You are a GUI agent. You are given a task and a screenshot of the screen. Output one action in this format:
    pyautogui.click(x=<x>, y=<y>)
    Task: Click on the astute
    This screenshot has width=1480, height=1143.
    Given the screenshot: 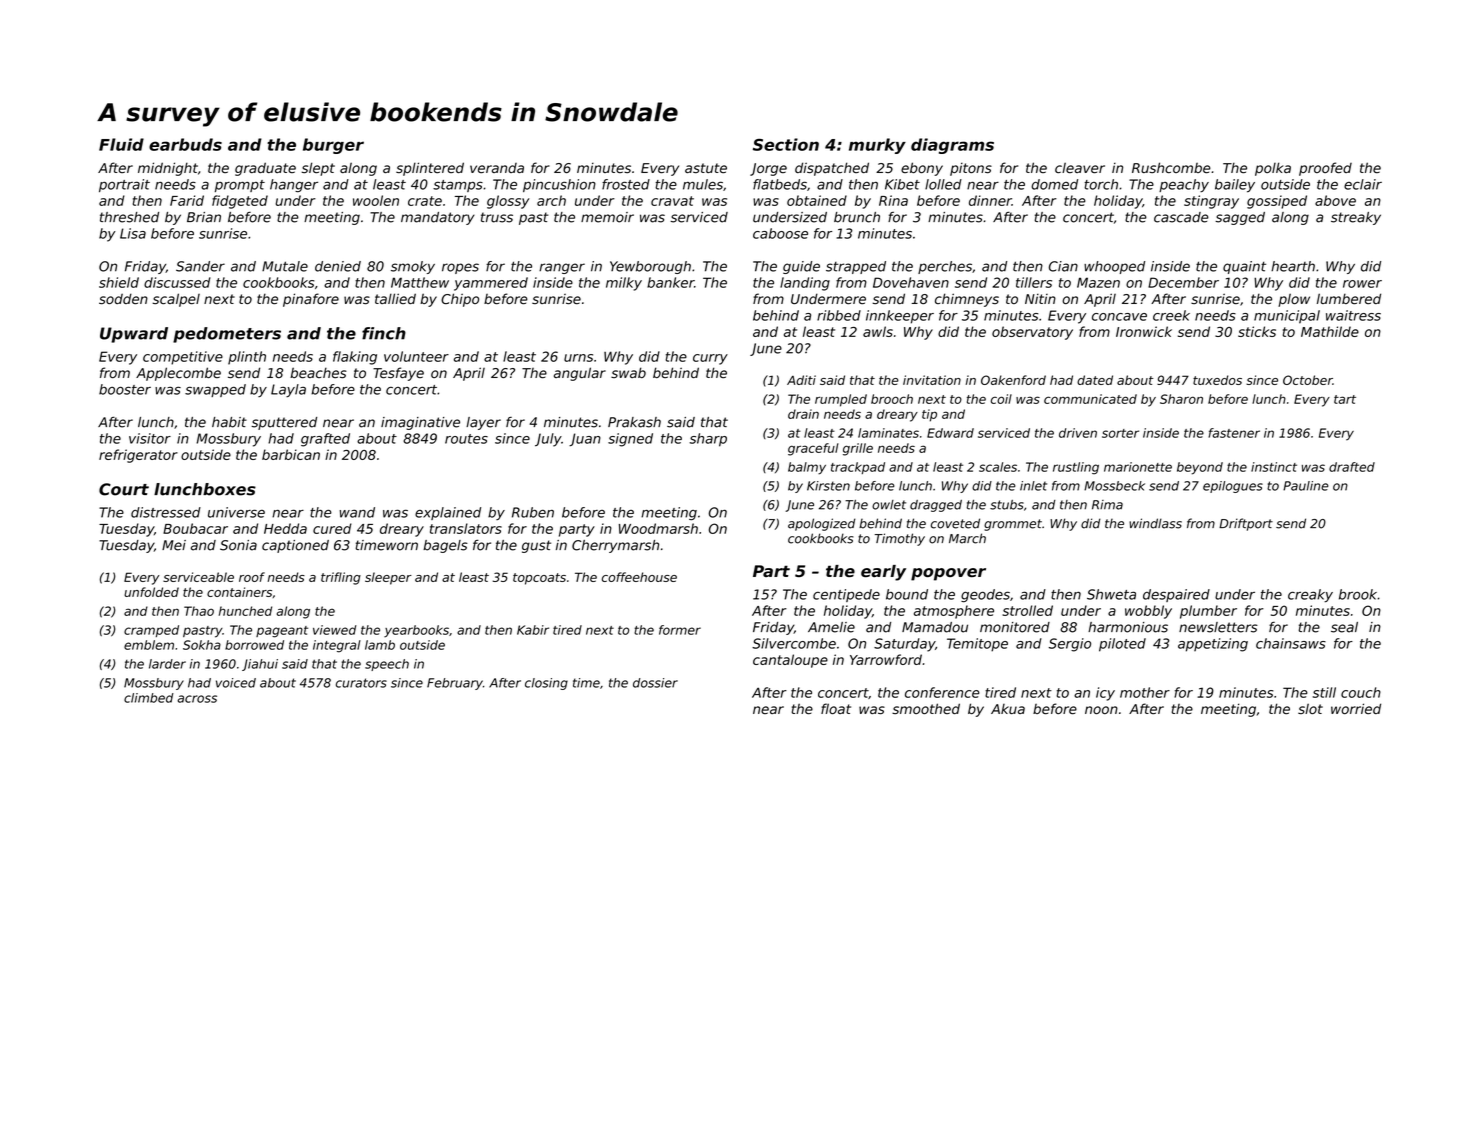 What is the action you would take?
    pyautogui.click(x=706, y=168)
